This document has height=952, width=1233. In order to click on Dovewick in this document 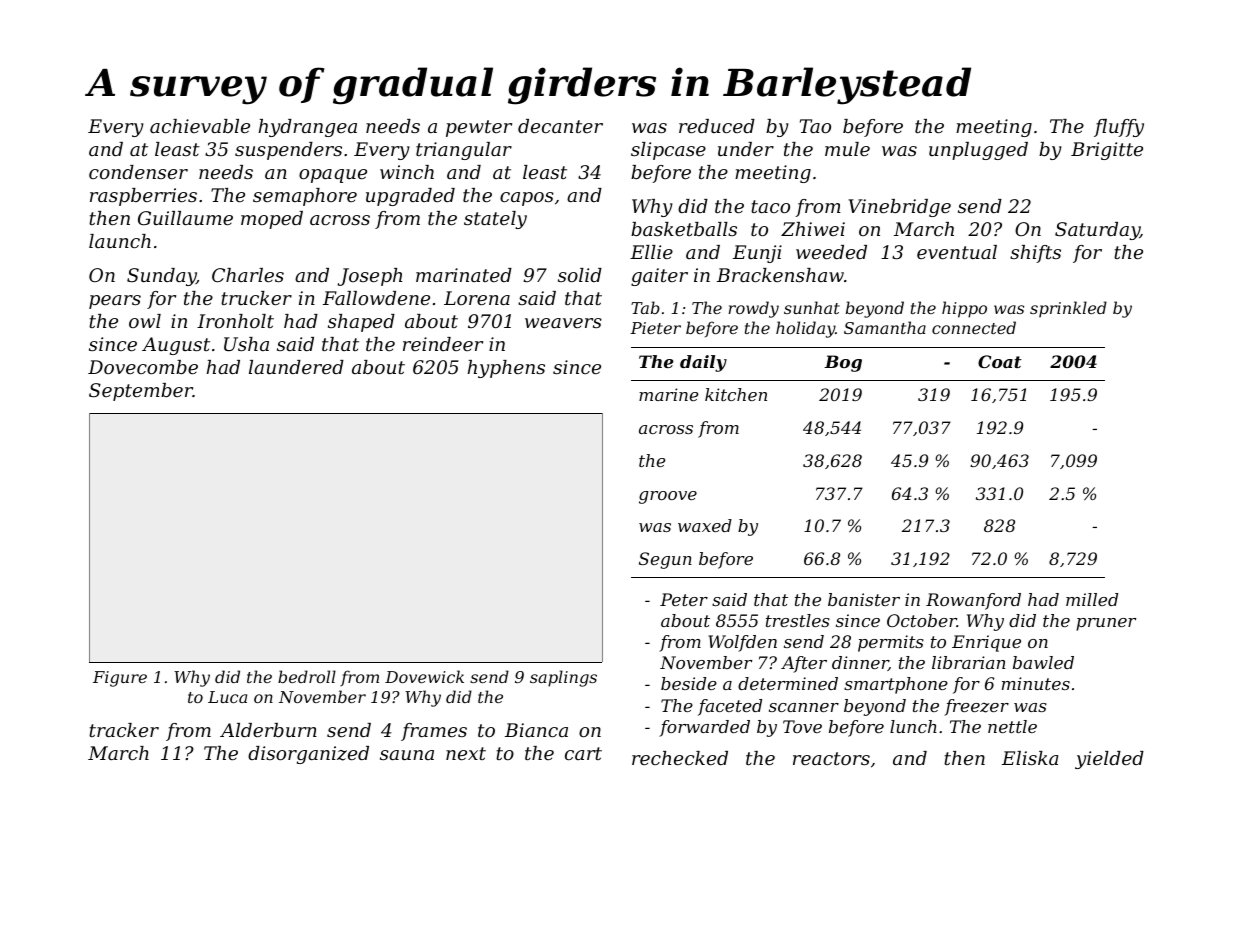, I will do `click(424, 676)`.
